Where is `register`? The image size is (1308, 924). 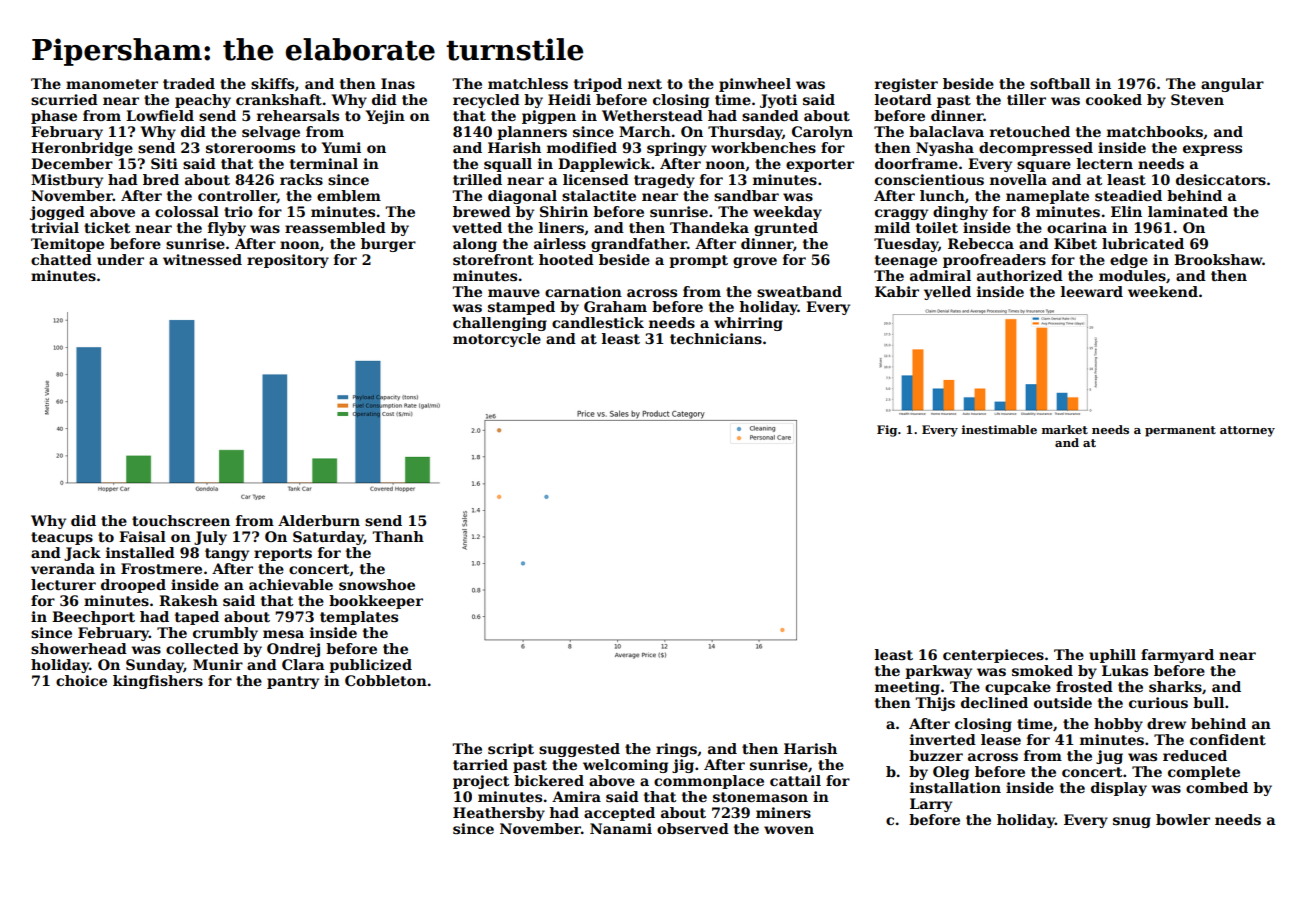
register is located at coordinates (906, 85).
